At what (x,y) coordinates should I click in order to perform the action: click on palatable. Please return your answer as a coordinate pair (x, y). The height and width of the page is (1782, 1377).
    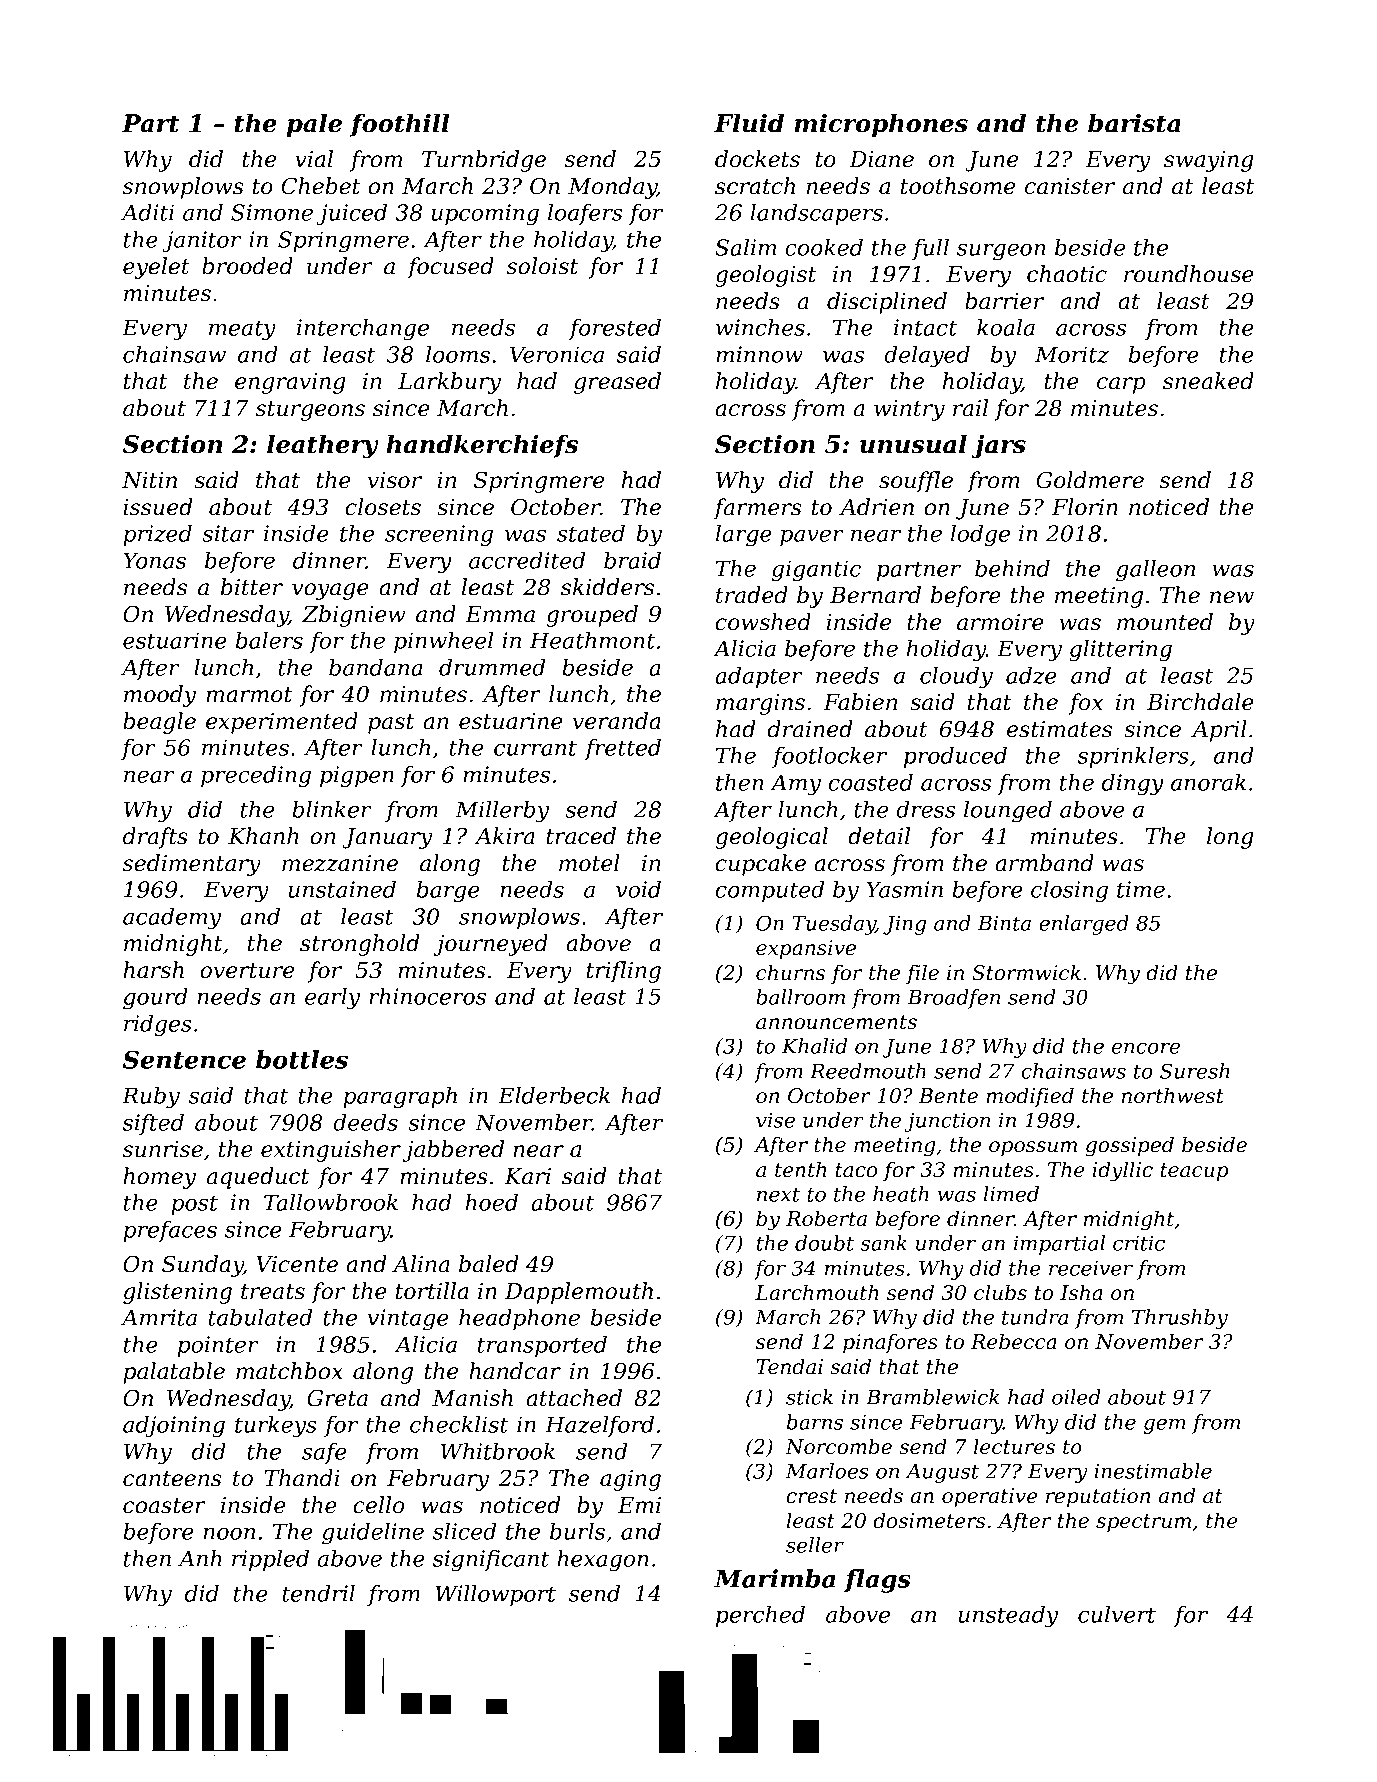
    Looking at the image, I should click on (174, 1373).
